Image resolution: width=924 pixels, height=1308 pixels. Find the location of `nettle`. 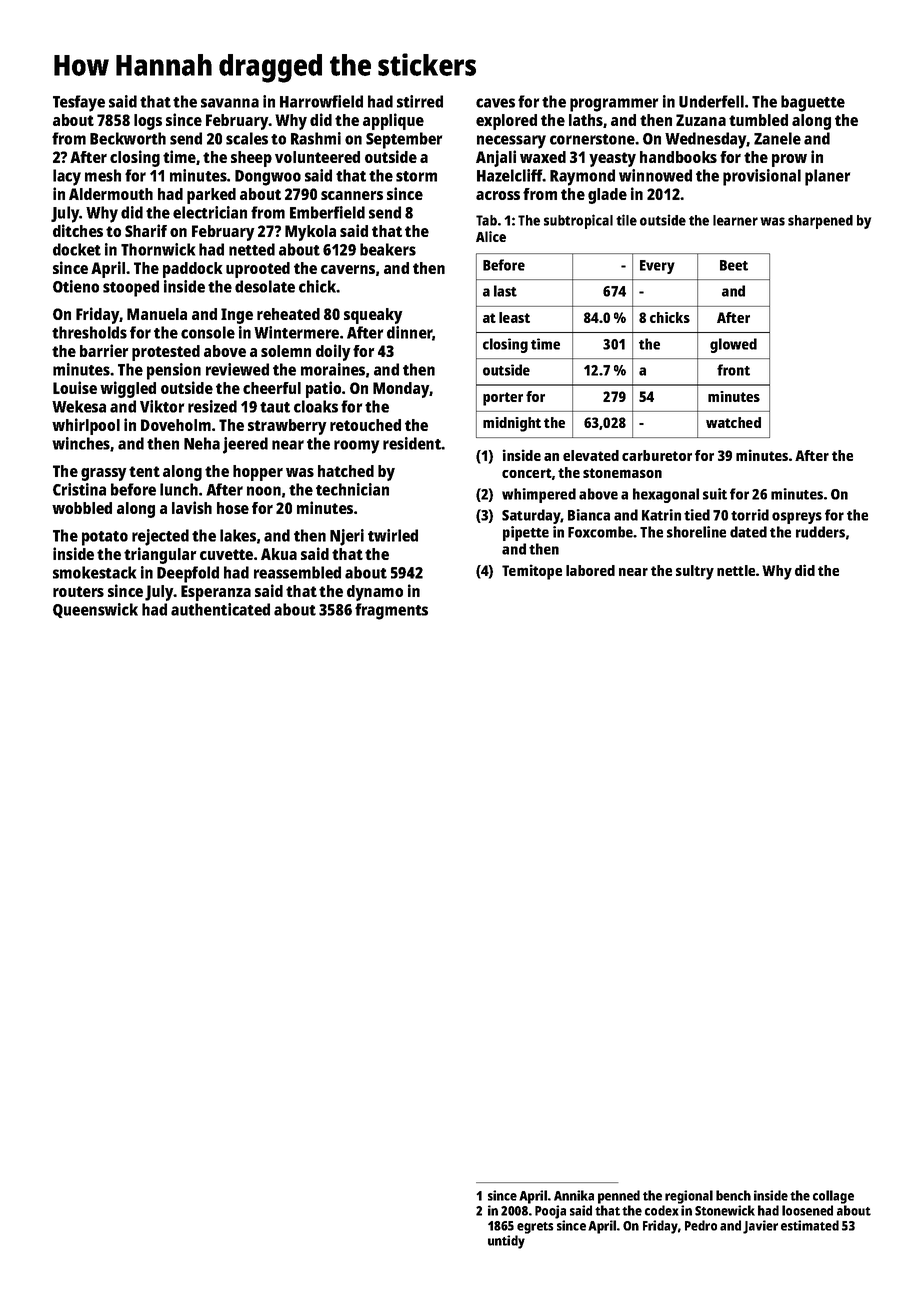

nettle is located at coordinates (736, 570).
